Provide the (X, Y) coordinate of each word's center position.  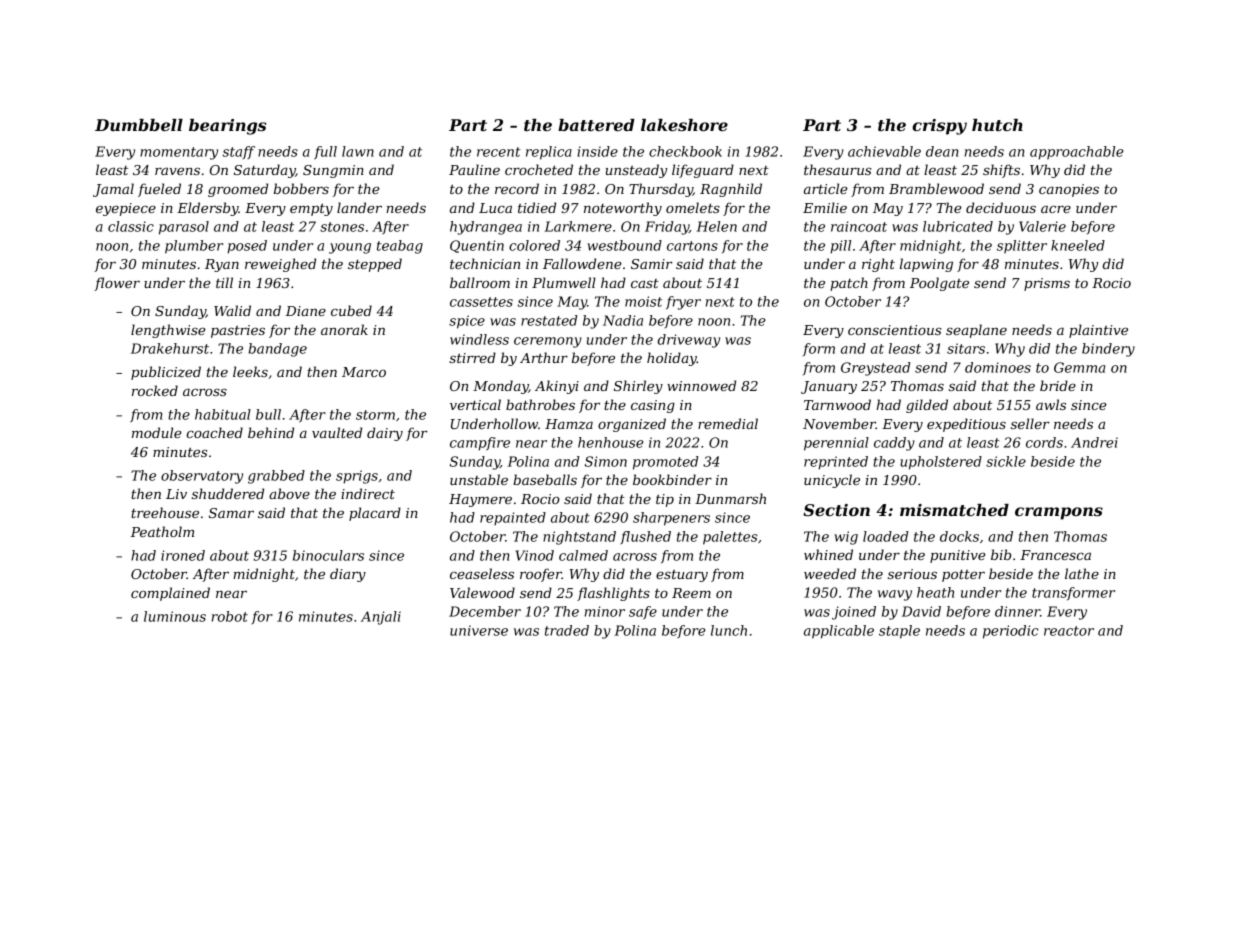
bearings (228, 127)
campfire (480, 444)
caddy (894, 444)
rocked (155, 390)
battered (596, 125)
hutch (997, 125)
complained (170, 594)
